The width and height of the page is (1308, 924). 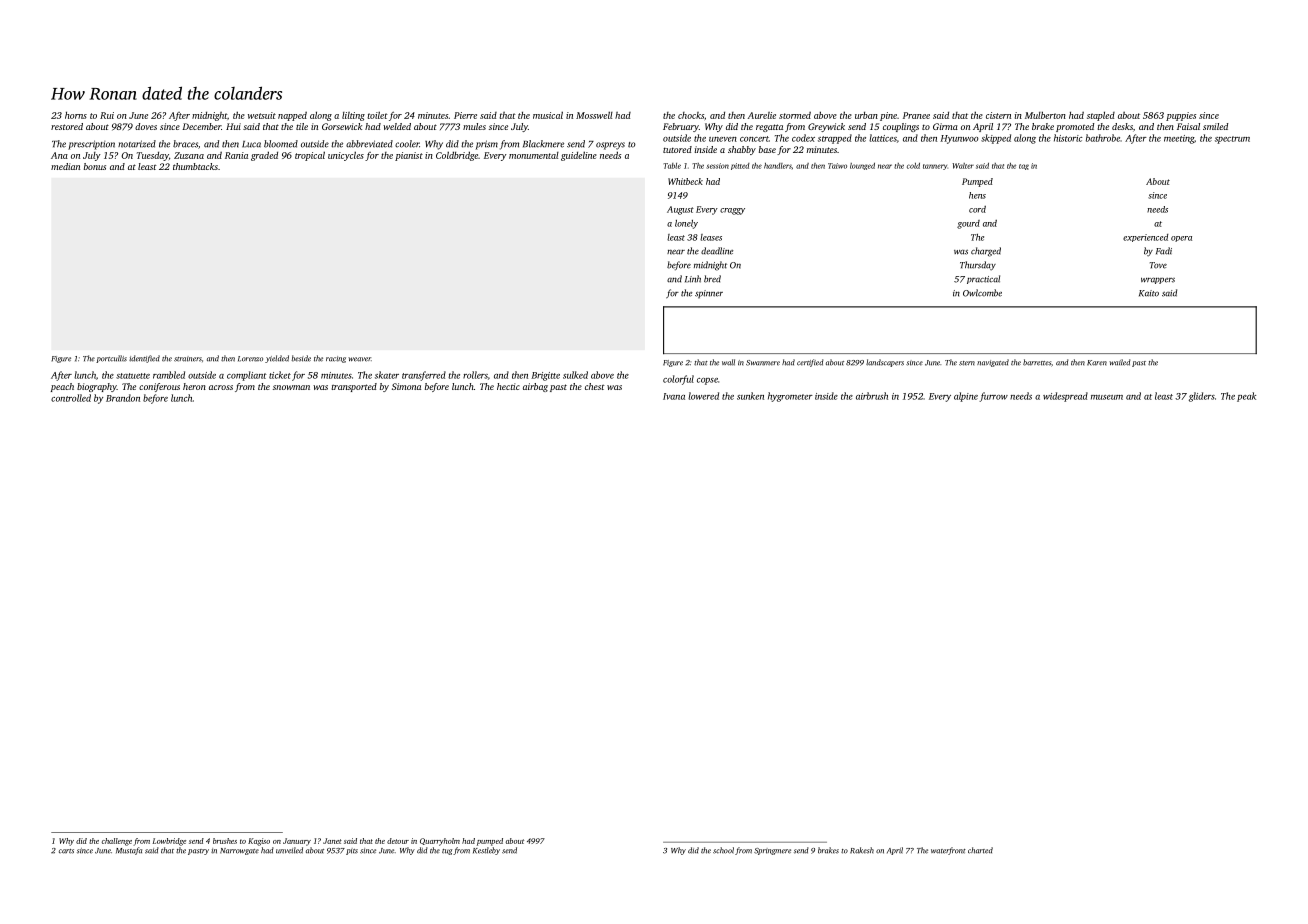 What do you see at coordinates (71, 398) in the page?
I see `controlled` at bounding box center [71, 398].
